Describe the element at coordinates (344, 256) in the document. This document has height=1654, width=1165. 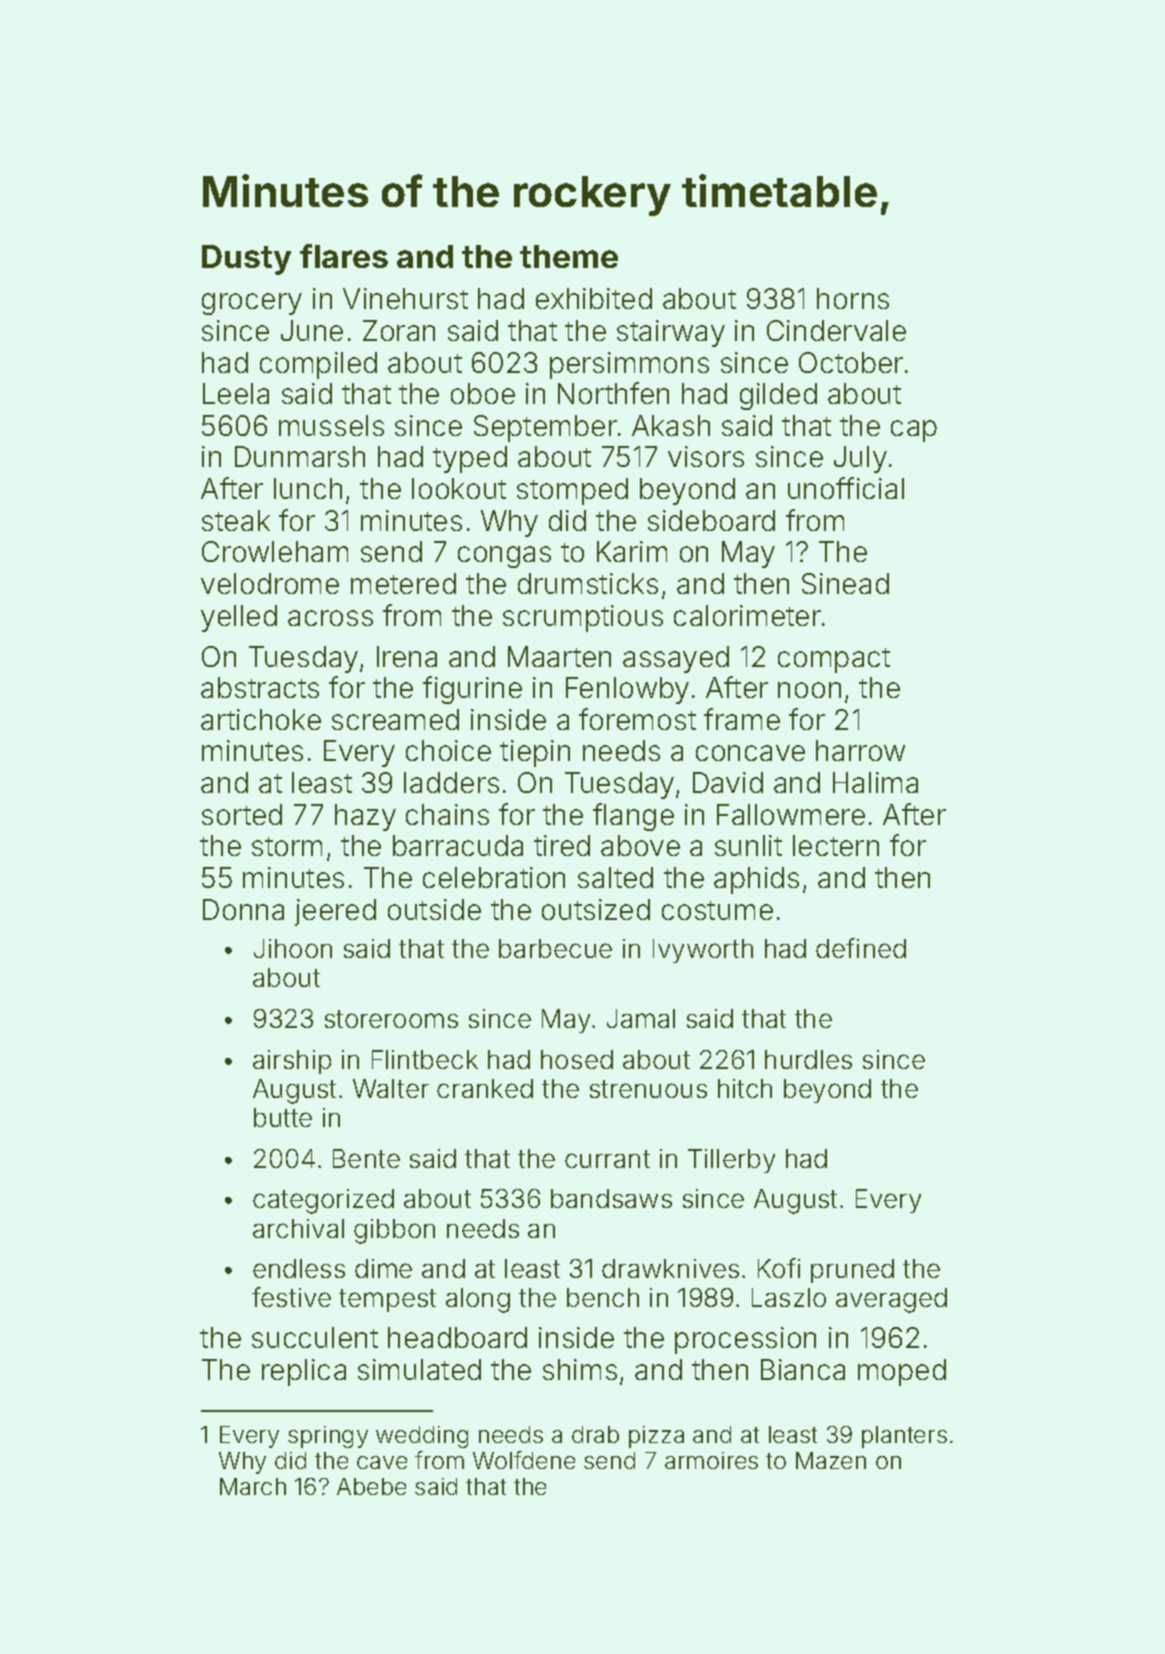
I see `flares` at that location.
